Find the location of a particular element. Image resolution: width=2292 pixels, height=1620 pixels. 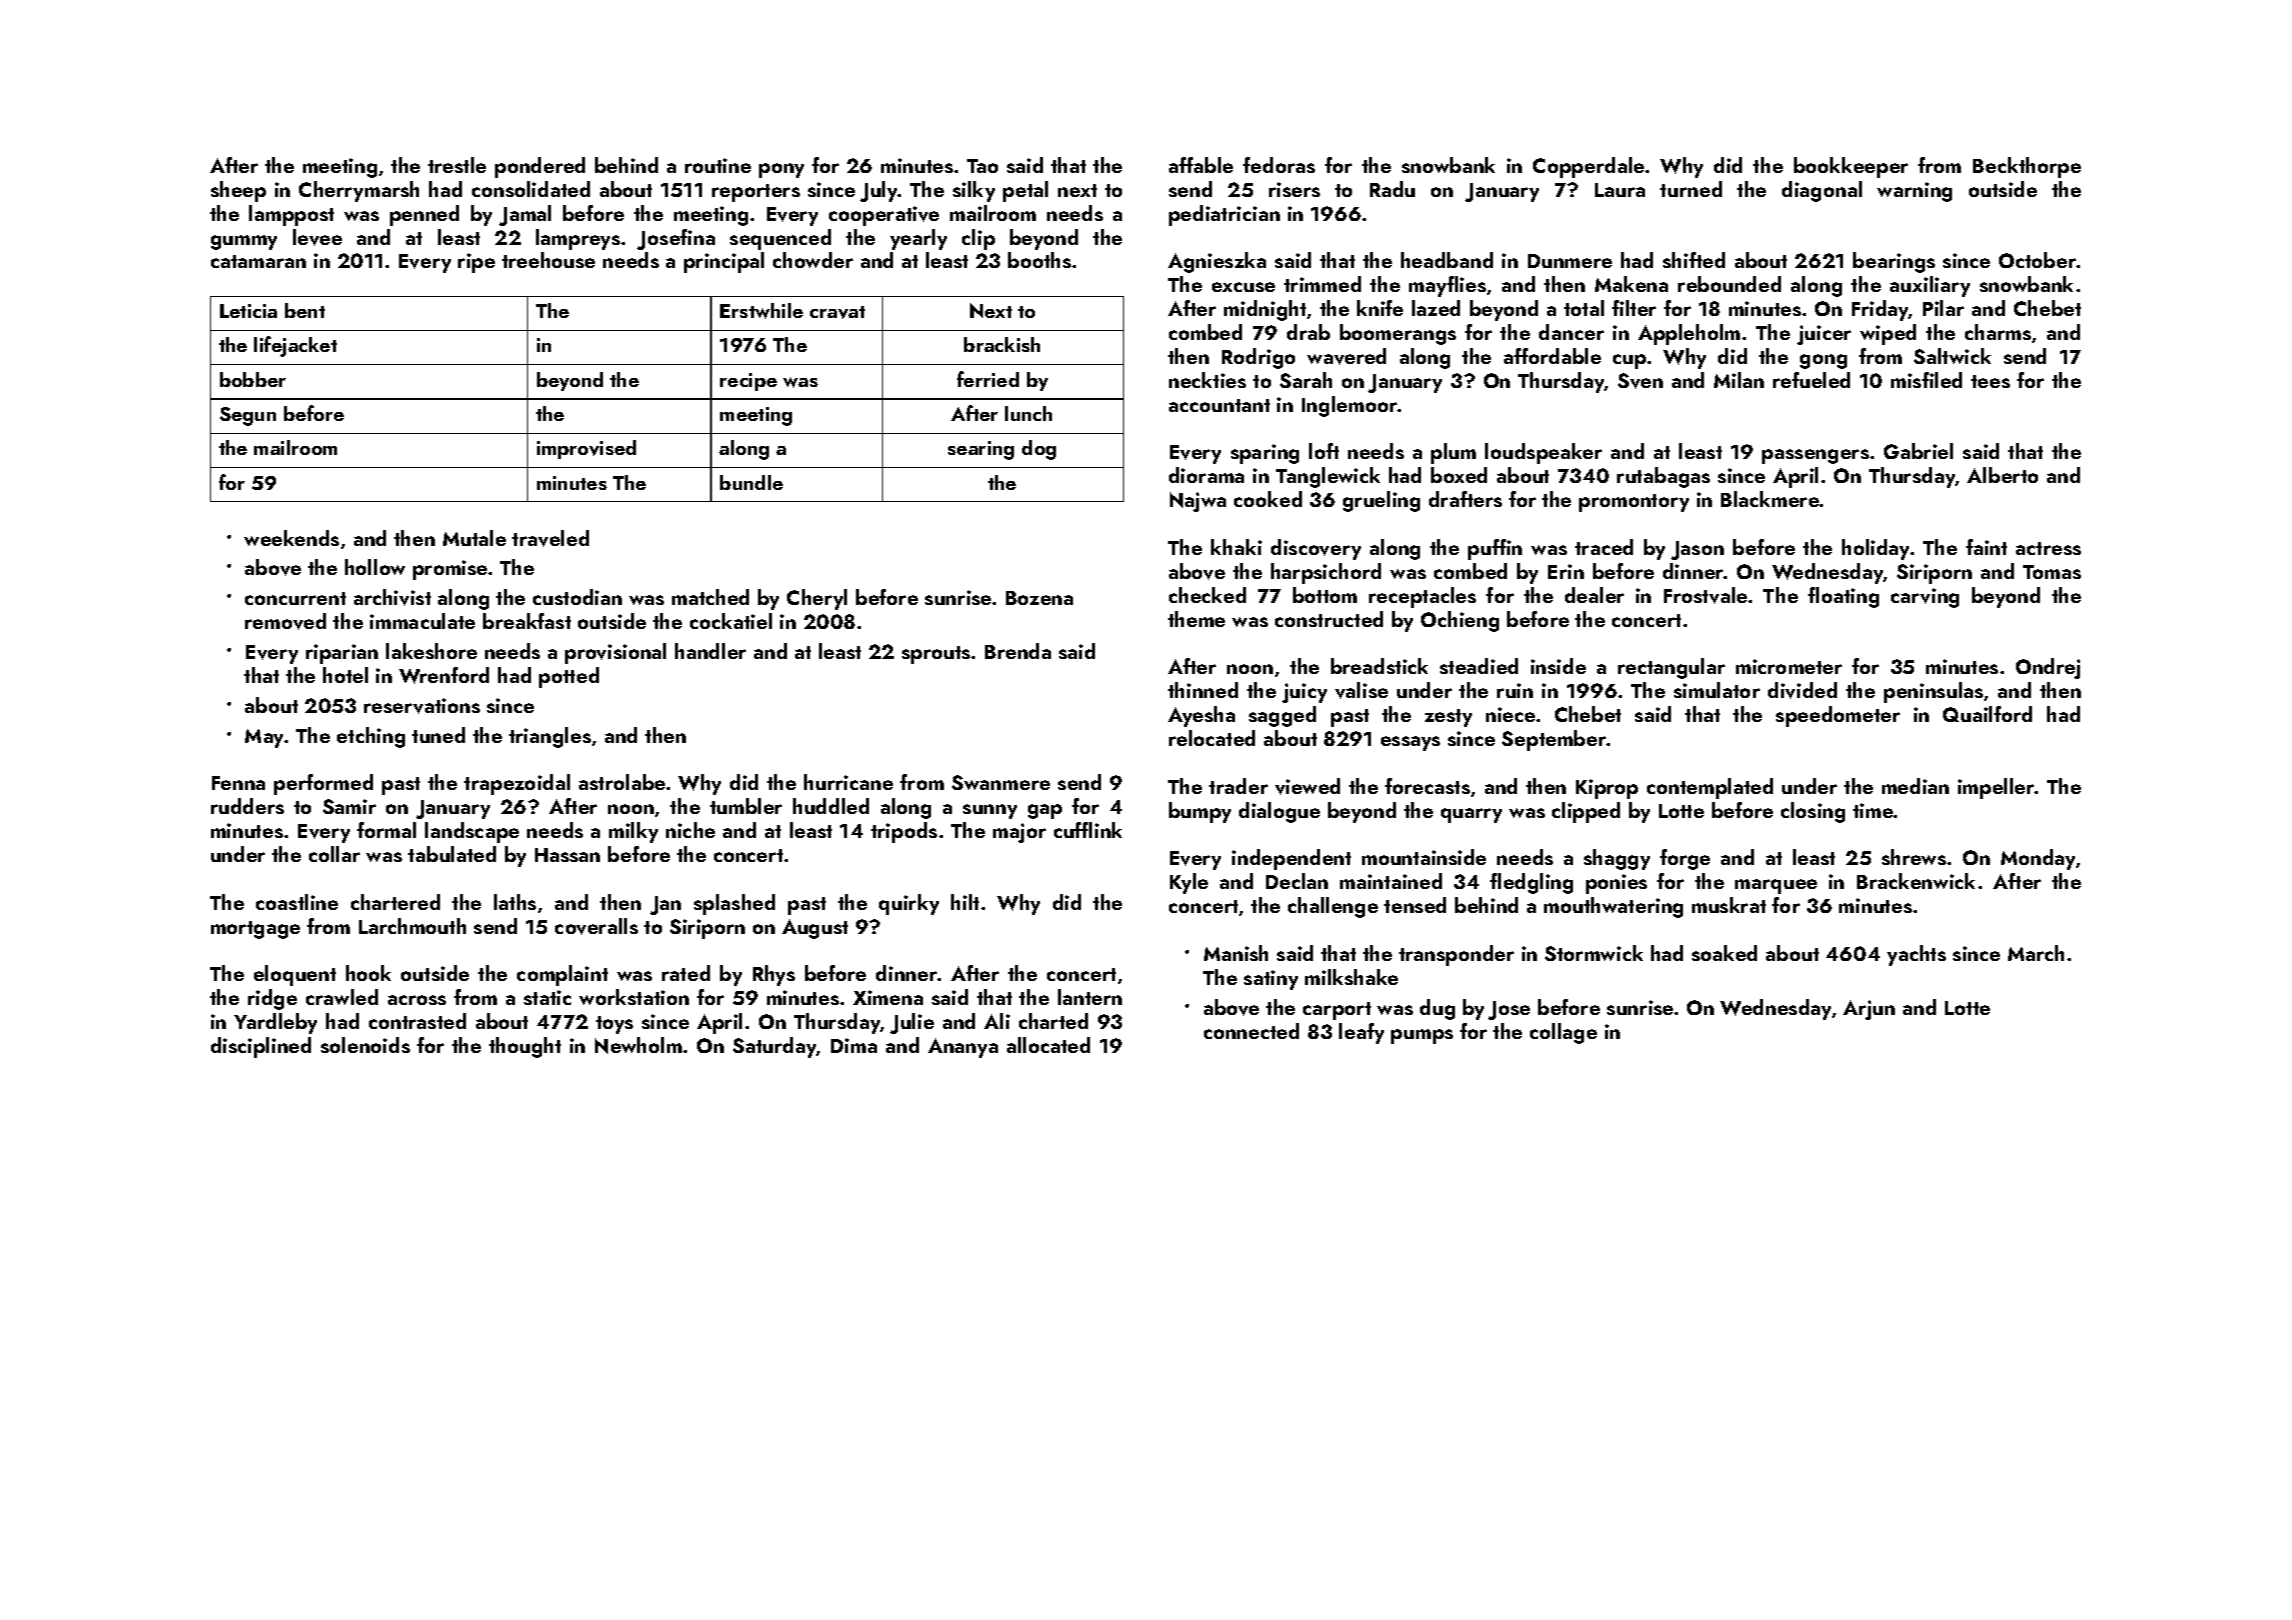

Monday is located at coordinates (2038, 859).
